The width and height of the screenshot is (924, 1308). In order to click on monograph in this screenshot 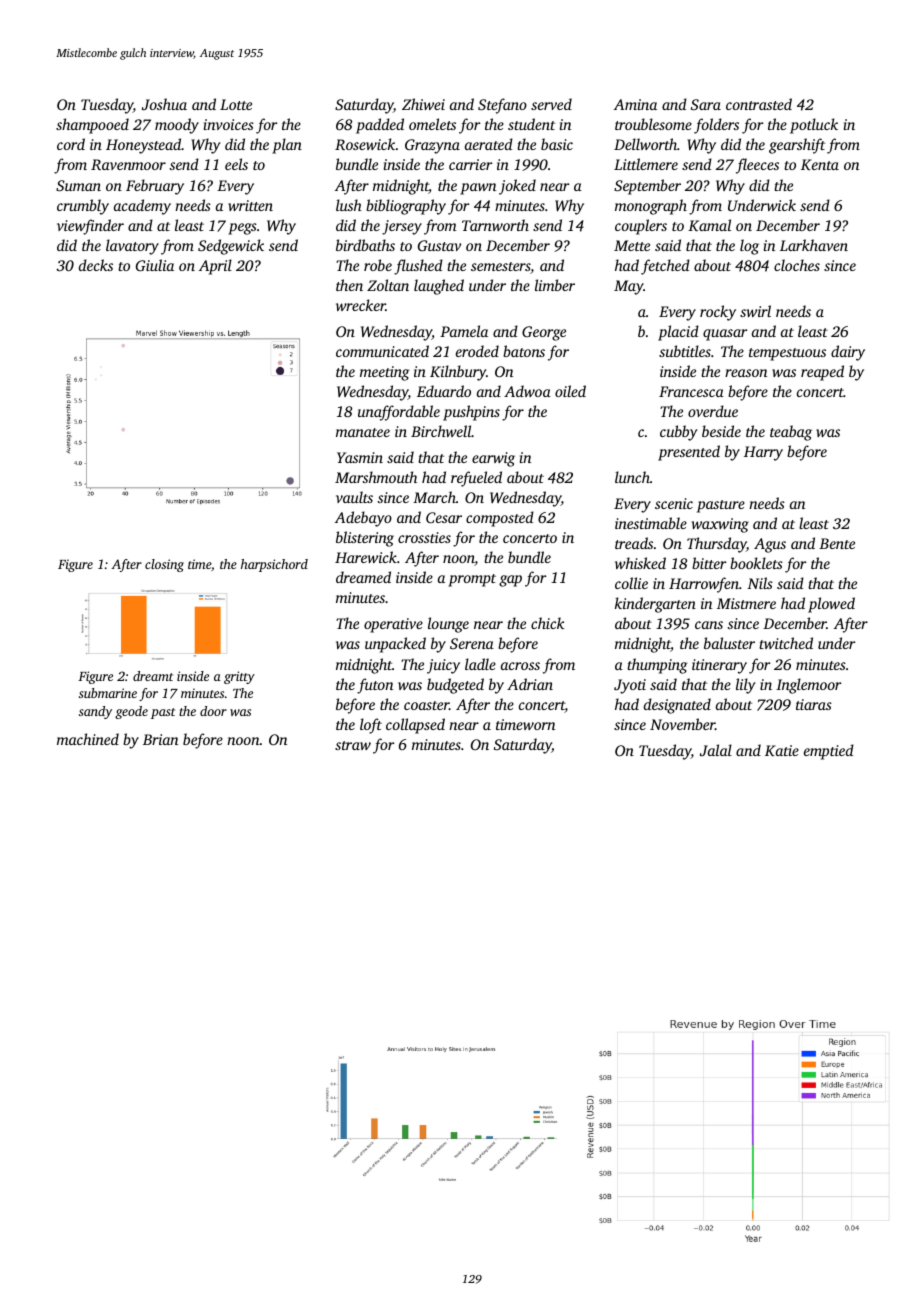, I will do `click(651, 207)`.
